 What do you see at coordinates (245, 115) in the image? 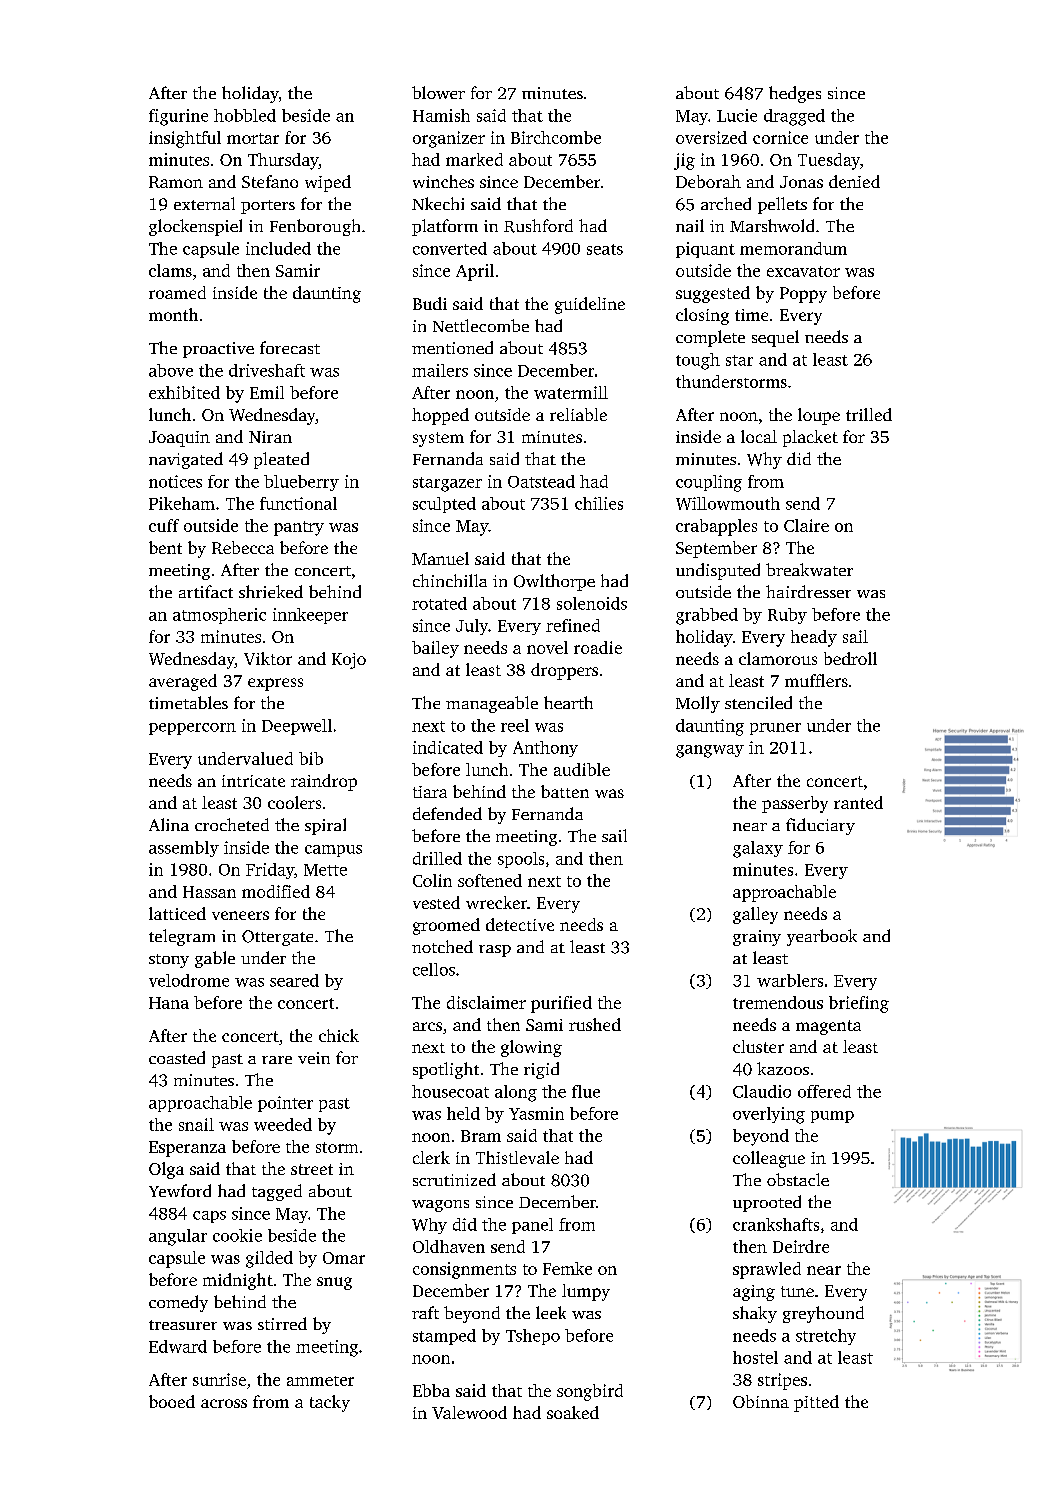
I see `hobbled` at bounding box center [245, 115].
